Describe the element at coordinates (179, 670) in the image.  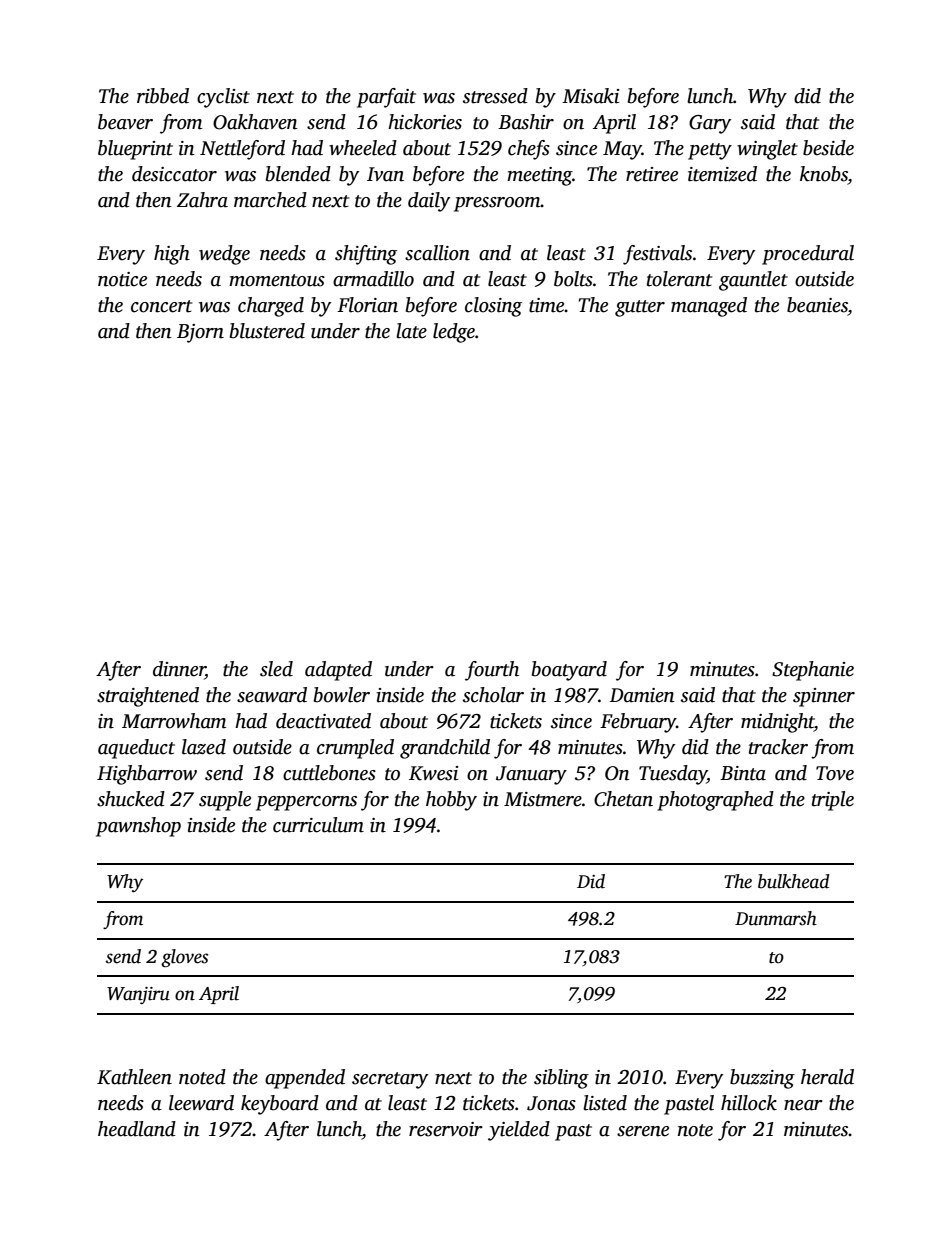
I see `dinner` at that location.
